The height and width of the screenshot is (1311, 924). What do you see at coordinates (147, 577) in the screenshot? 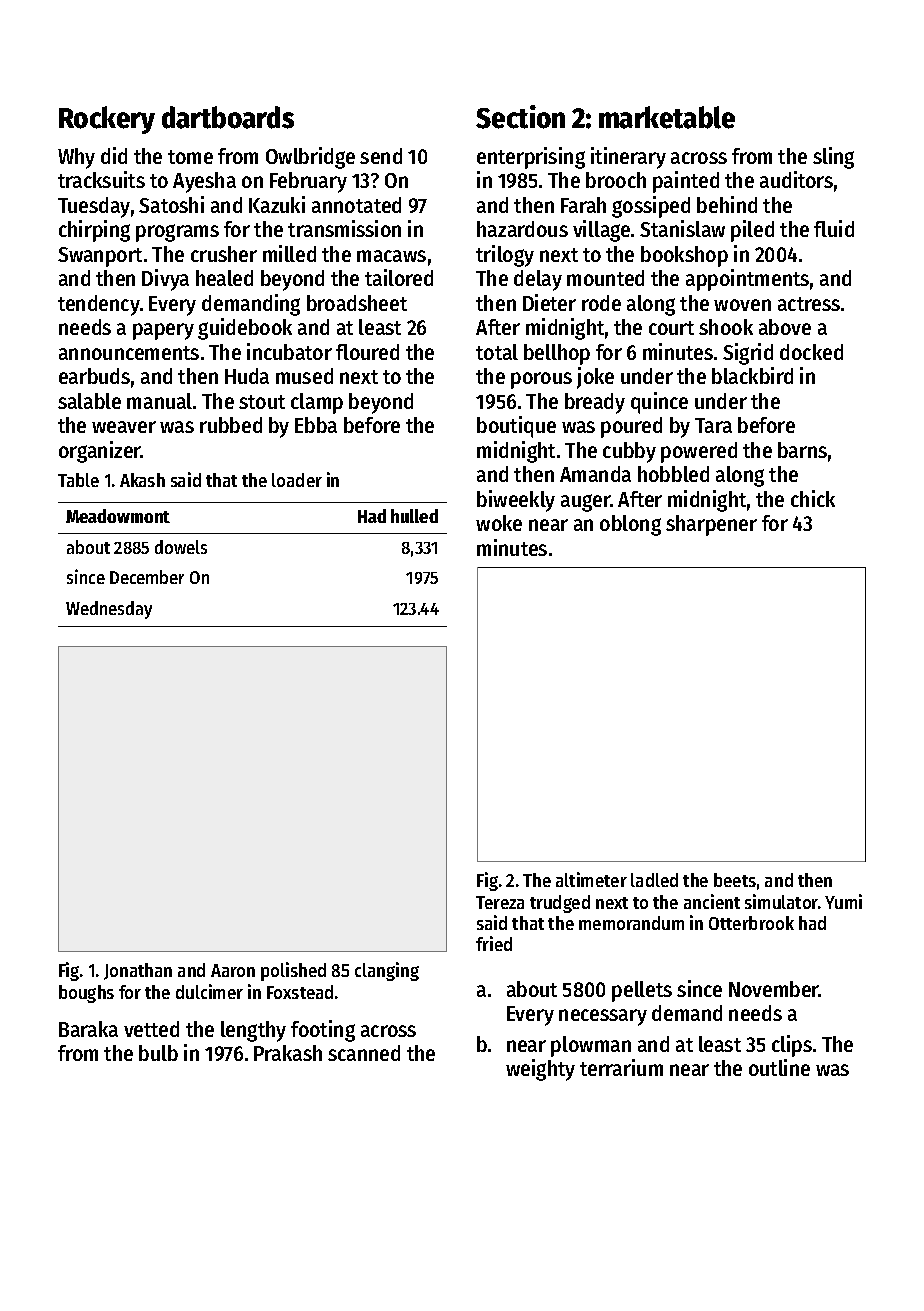
I see `December` at bounding box center [147, 577].
